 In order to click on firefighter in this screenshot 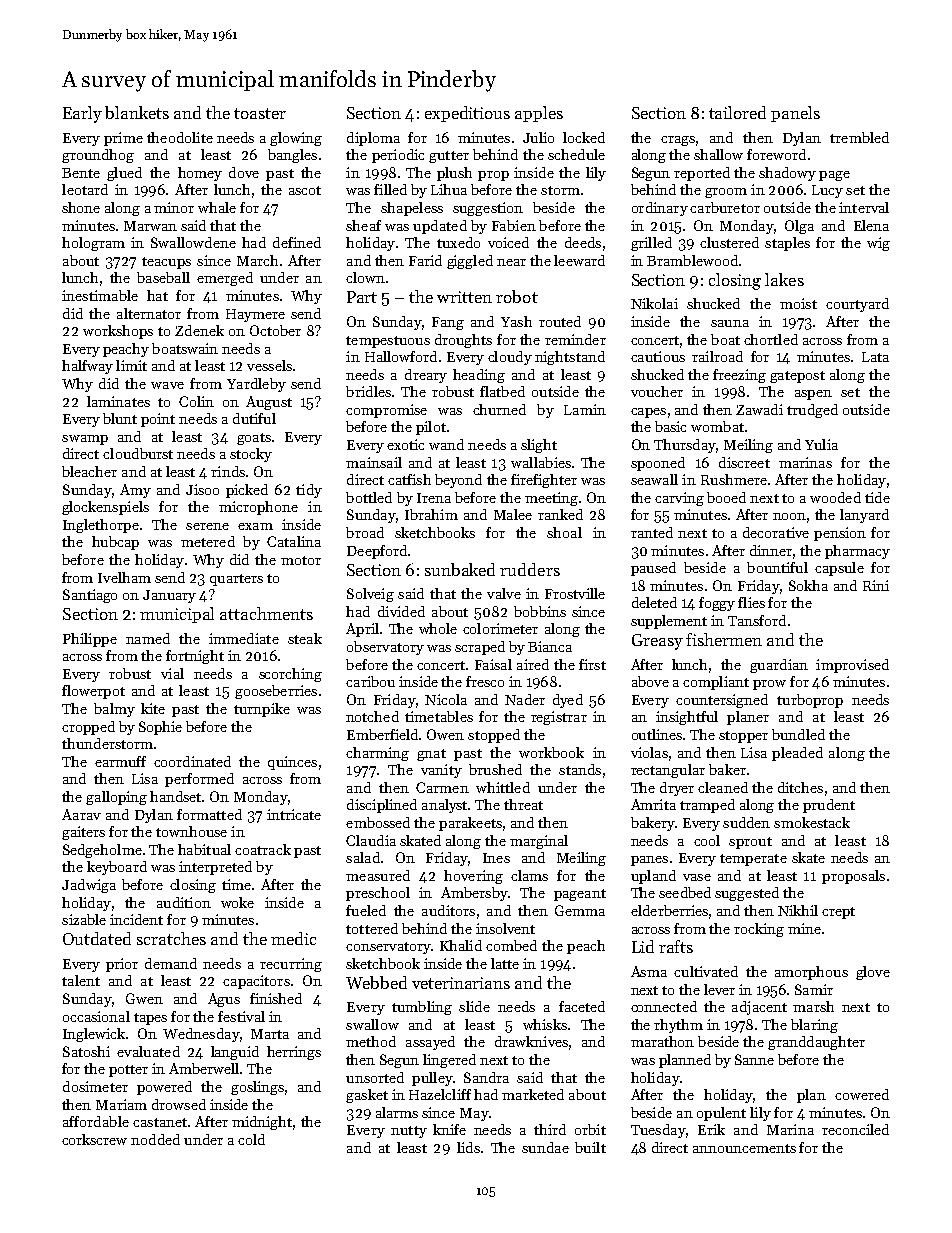, I will do `click(544, 481)`.
